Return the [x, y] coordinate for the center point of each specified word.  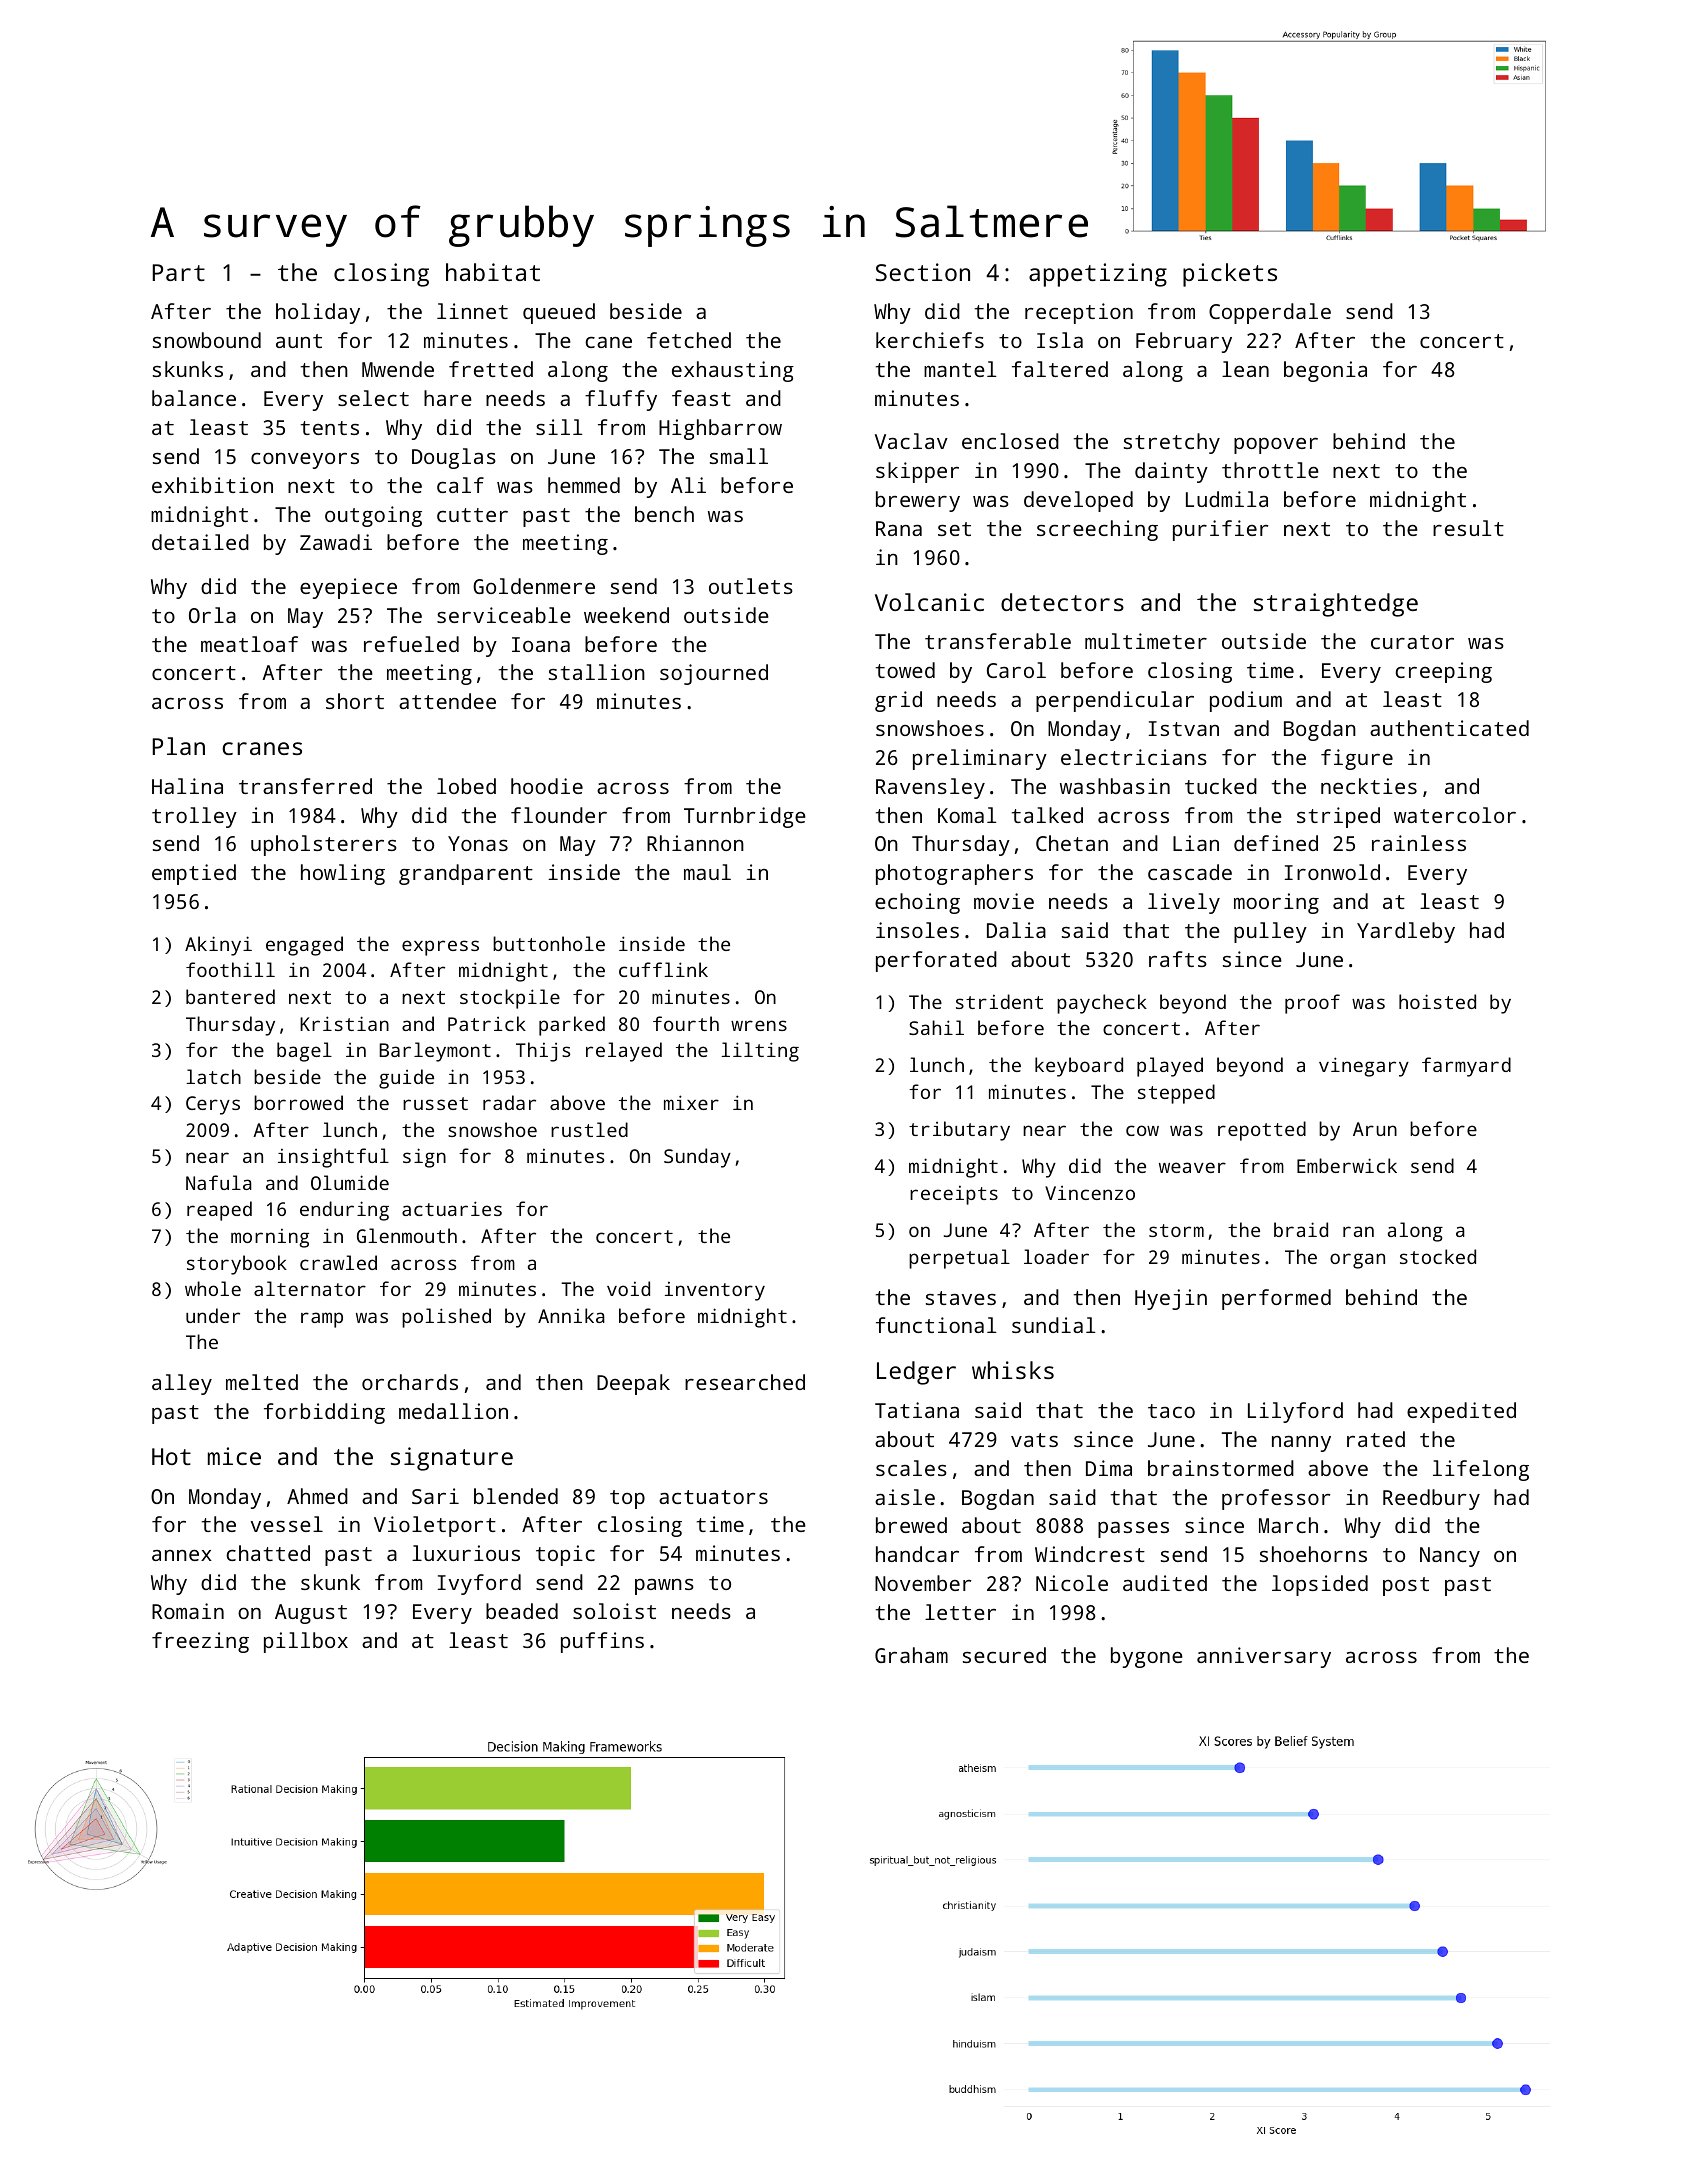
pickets [1230, 275]
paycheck [1102, 1004]
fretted [491, 369]
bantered [230, 996]
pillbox [306, 1642]
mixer [691, 1102]
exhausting [733, 371]
